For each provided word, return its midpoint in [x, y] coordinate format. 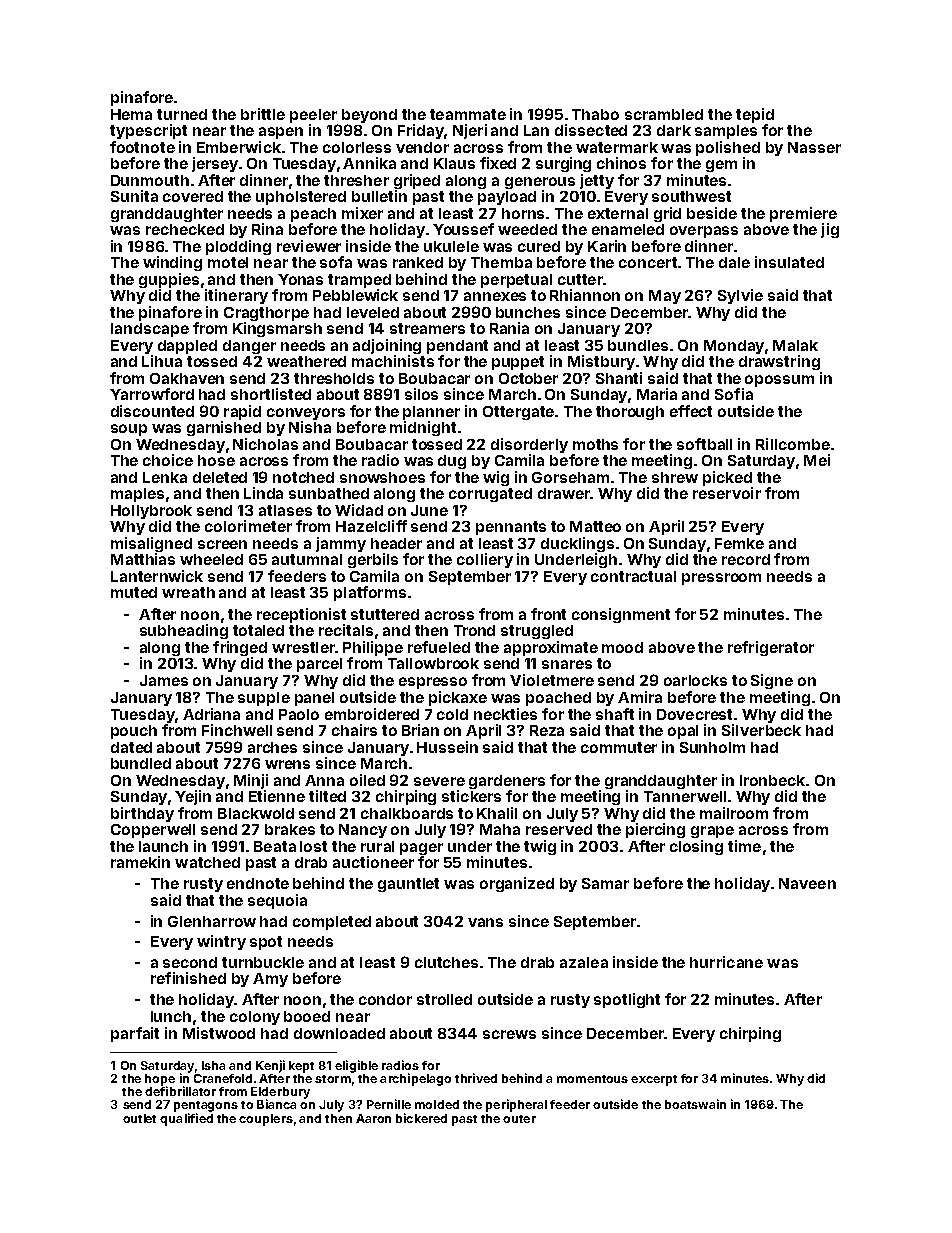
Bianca [276, 1104]
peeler [313, 116]
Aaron [373, 1118]
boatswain [695, 1104]
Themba [501, 262]
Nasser [814, 147]
